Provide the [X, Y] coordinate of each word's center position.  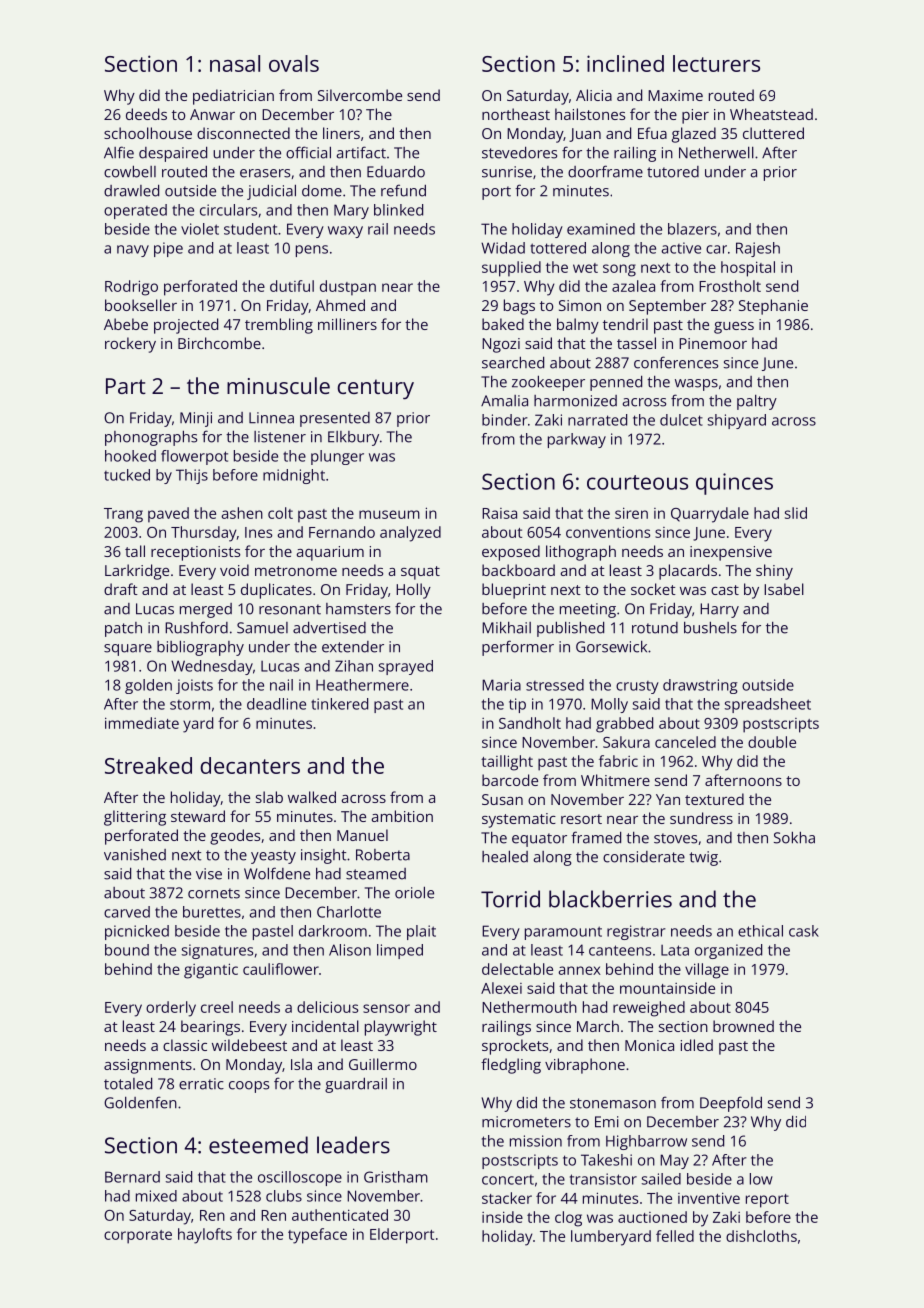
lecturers [716, 63]
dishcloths [761, 1236]
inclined [625, 63]
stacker [507, 1198]
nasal [235, 63]
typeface [317, 1236]
